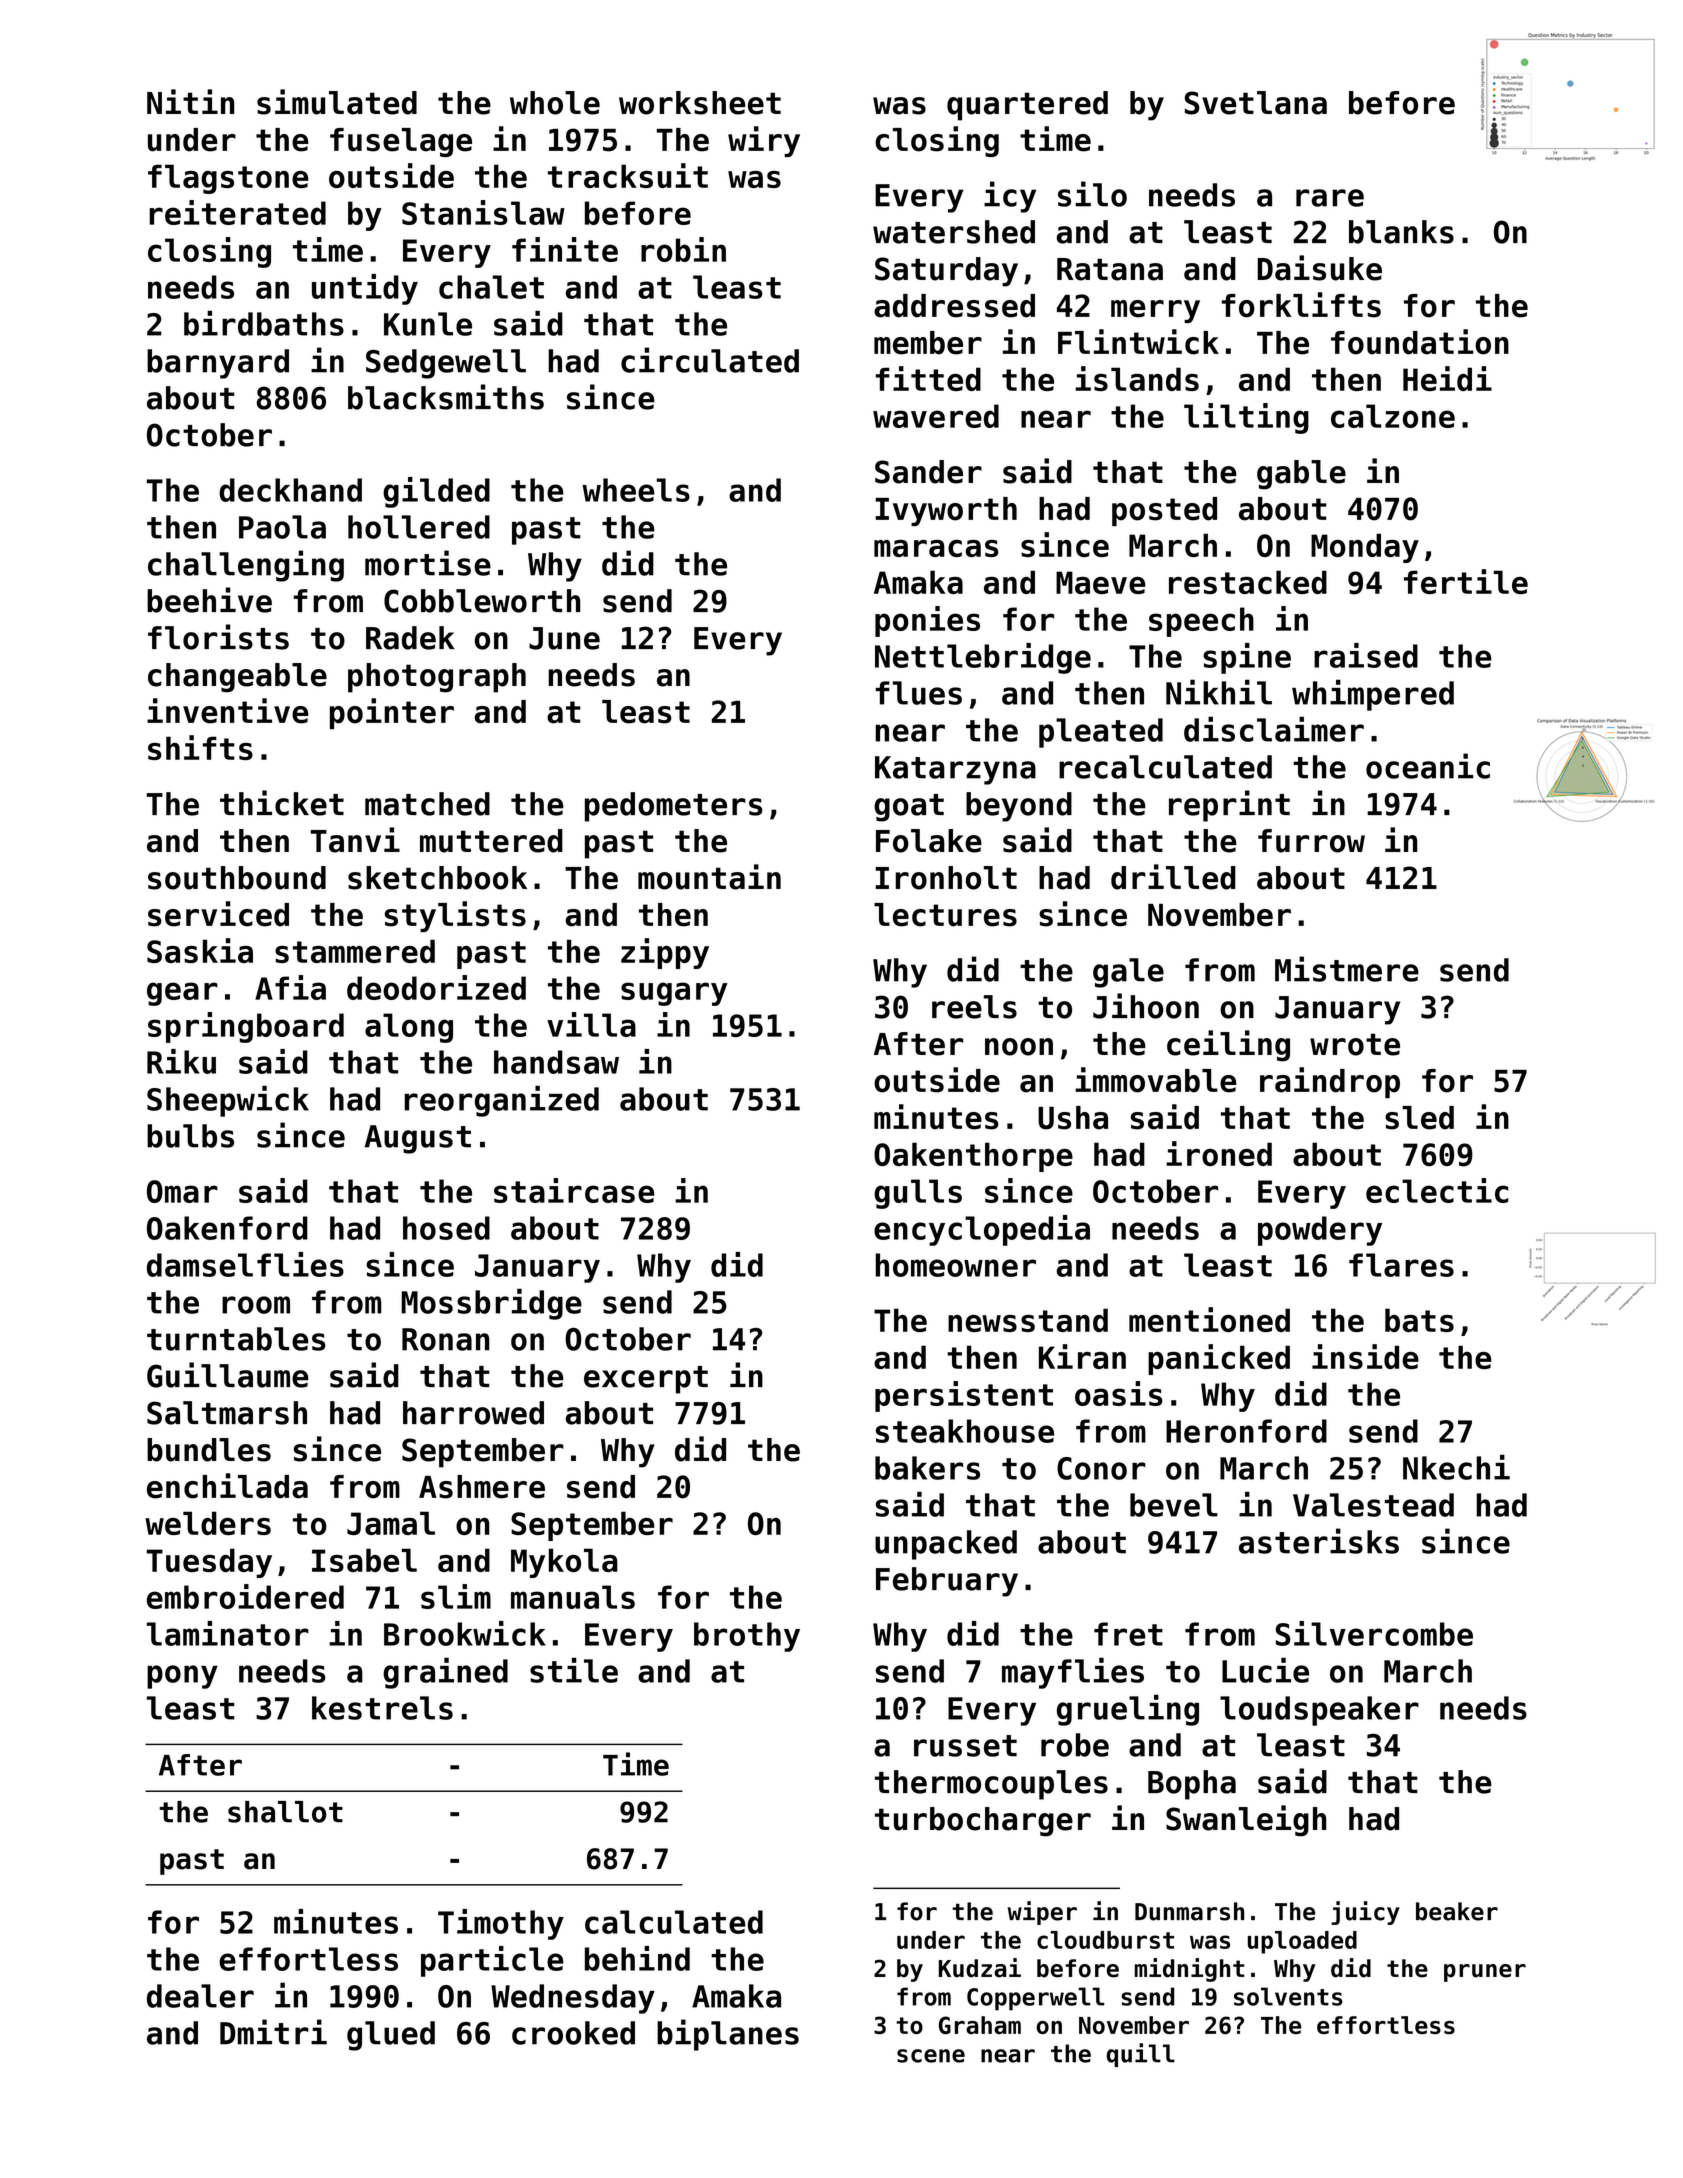 The height and width of the document is (2178, 1683). What do you see at coordinates (1019, 807) in the document?
I see `beyond` at bounding box center [1019, 807].
